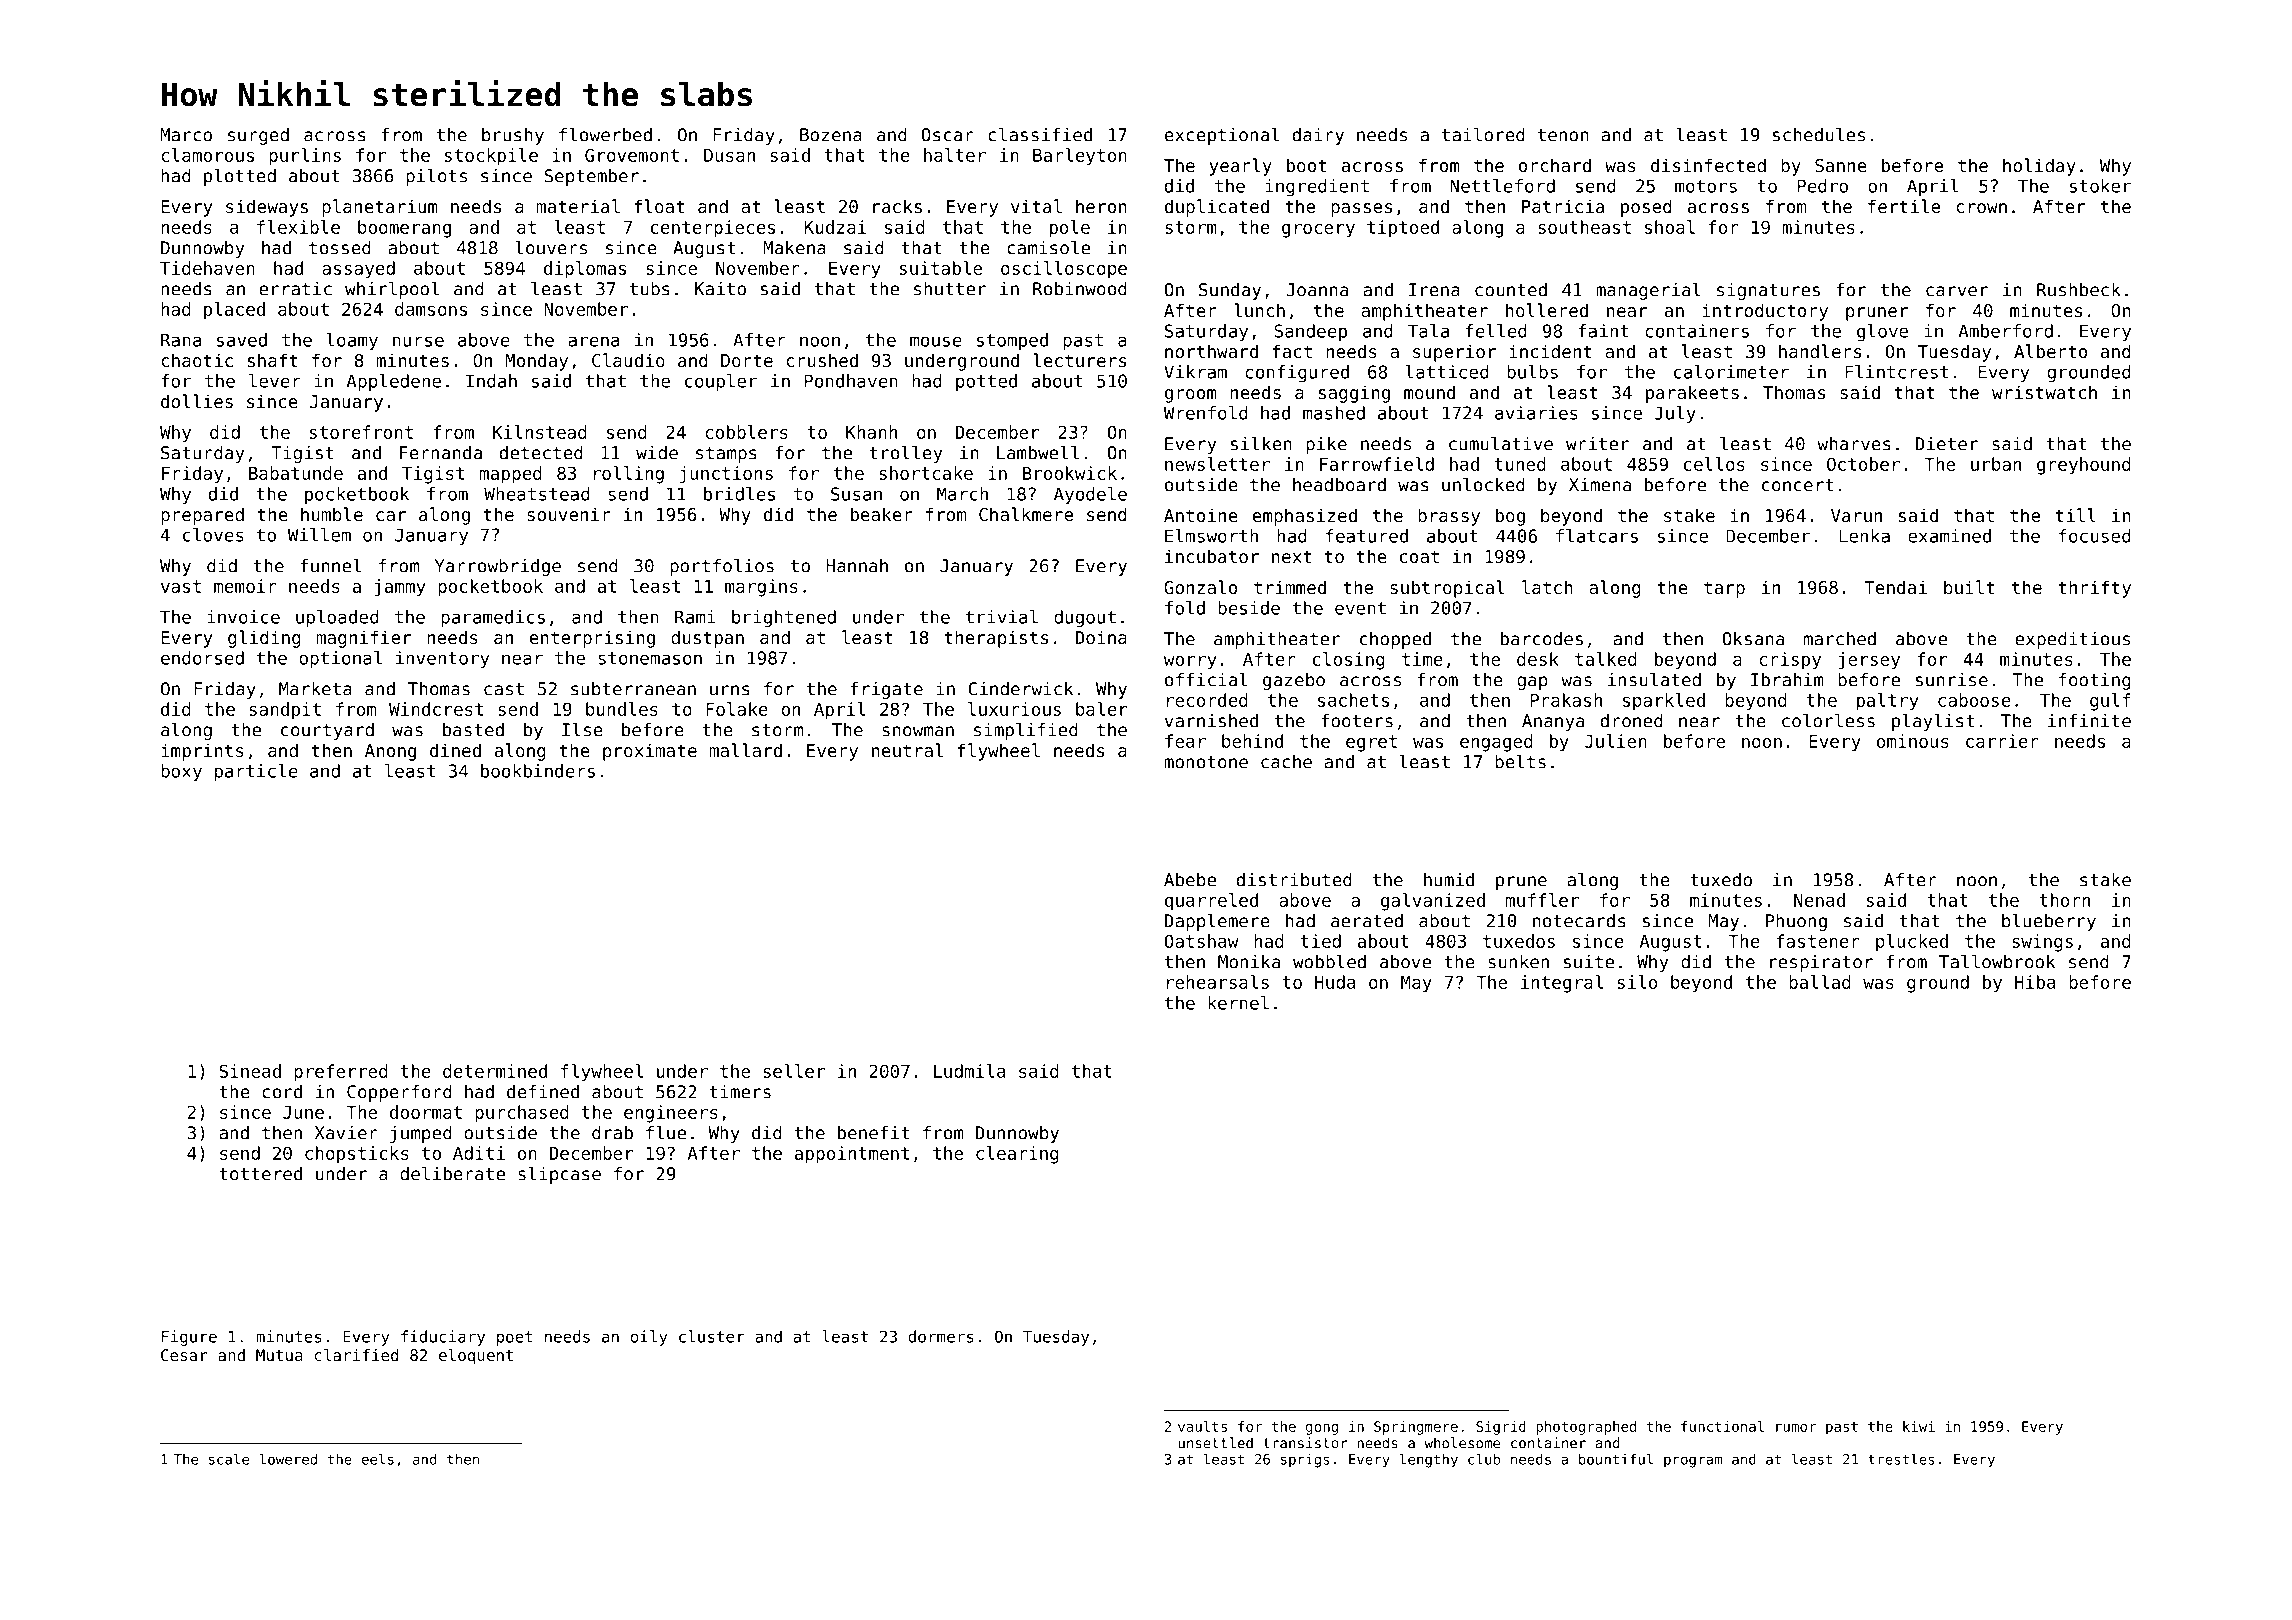 This screenshot has width=2292, height=1620. What do you see at coordinates (1429, 1460) in the screenshot?
I see `lengthy` at bounding box center [1429, 1460].
